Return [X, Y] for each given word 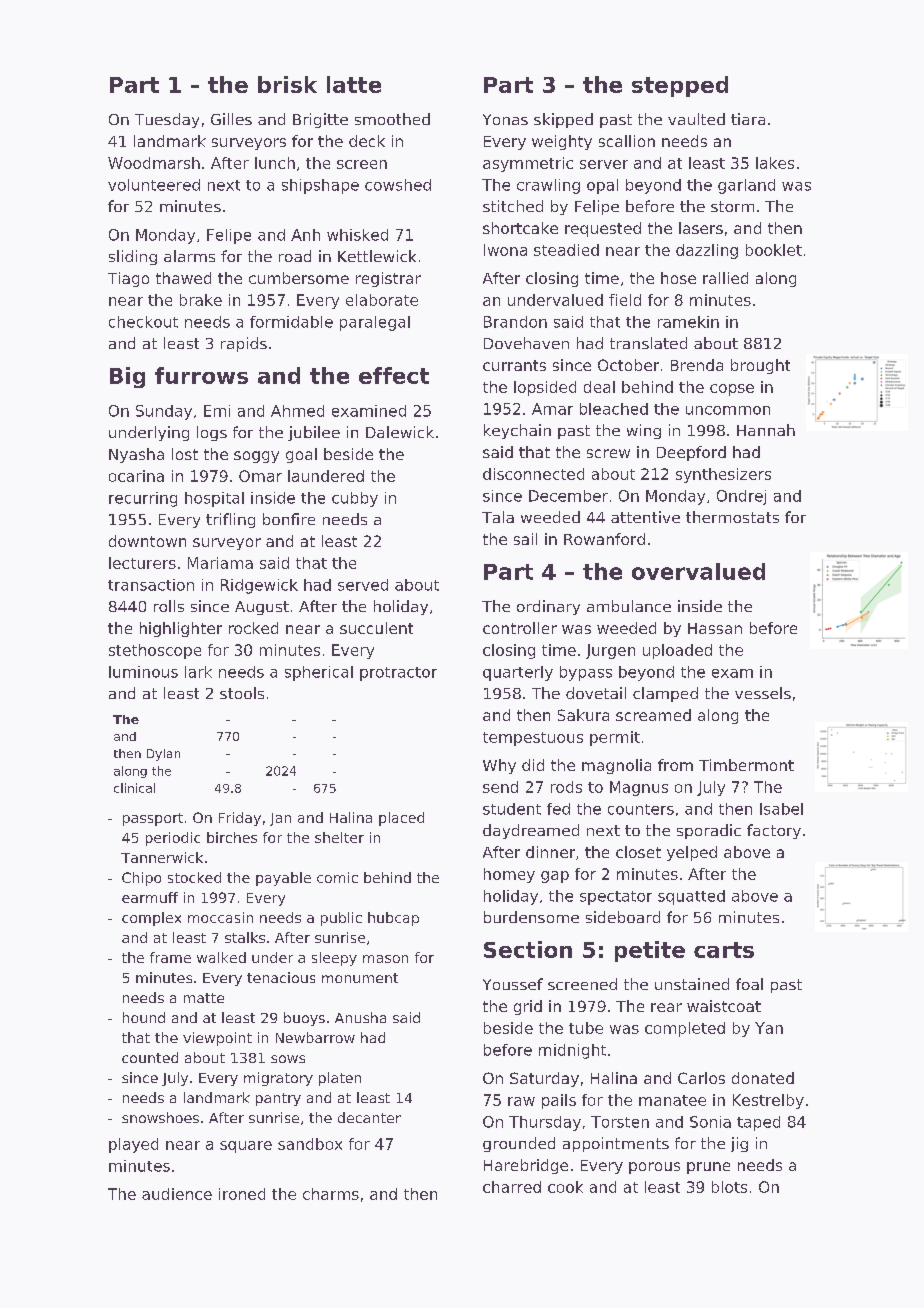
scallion [627, 141]
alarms [189, 256]
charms [331, 1194]
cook [565, 1187]
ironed [242, 1194]
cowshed [398, 185]
